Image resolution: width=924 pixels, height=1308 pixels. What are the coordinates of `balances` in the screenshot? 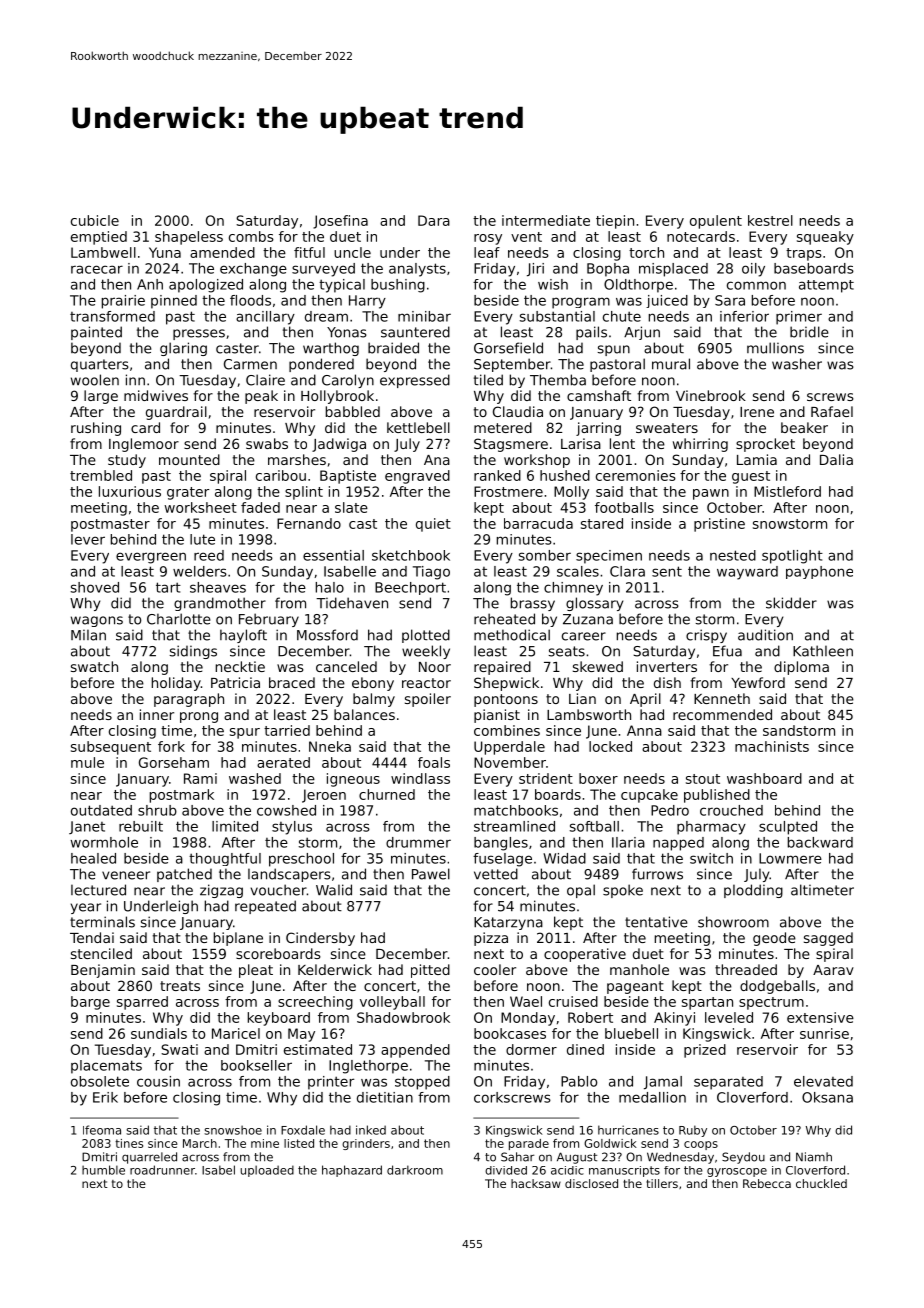 It's located at (364, 714).
